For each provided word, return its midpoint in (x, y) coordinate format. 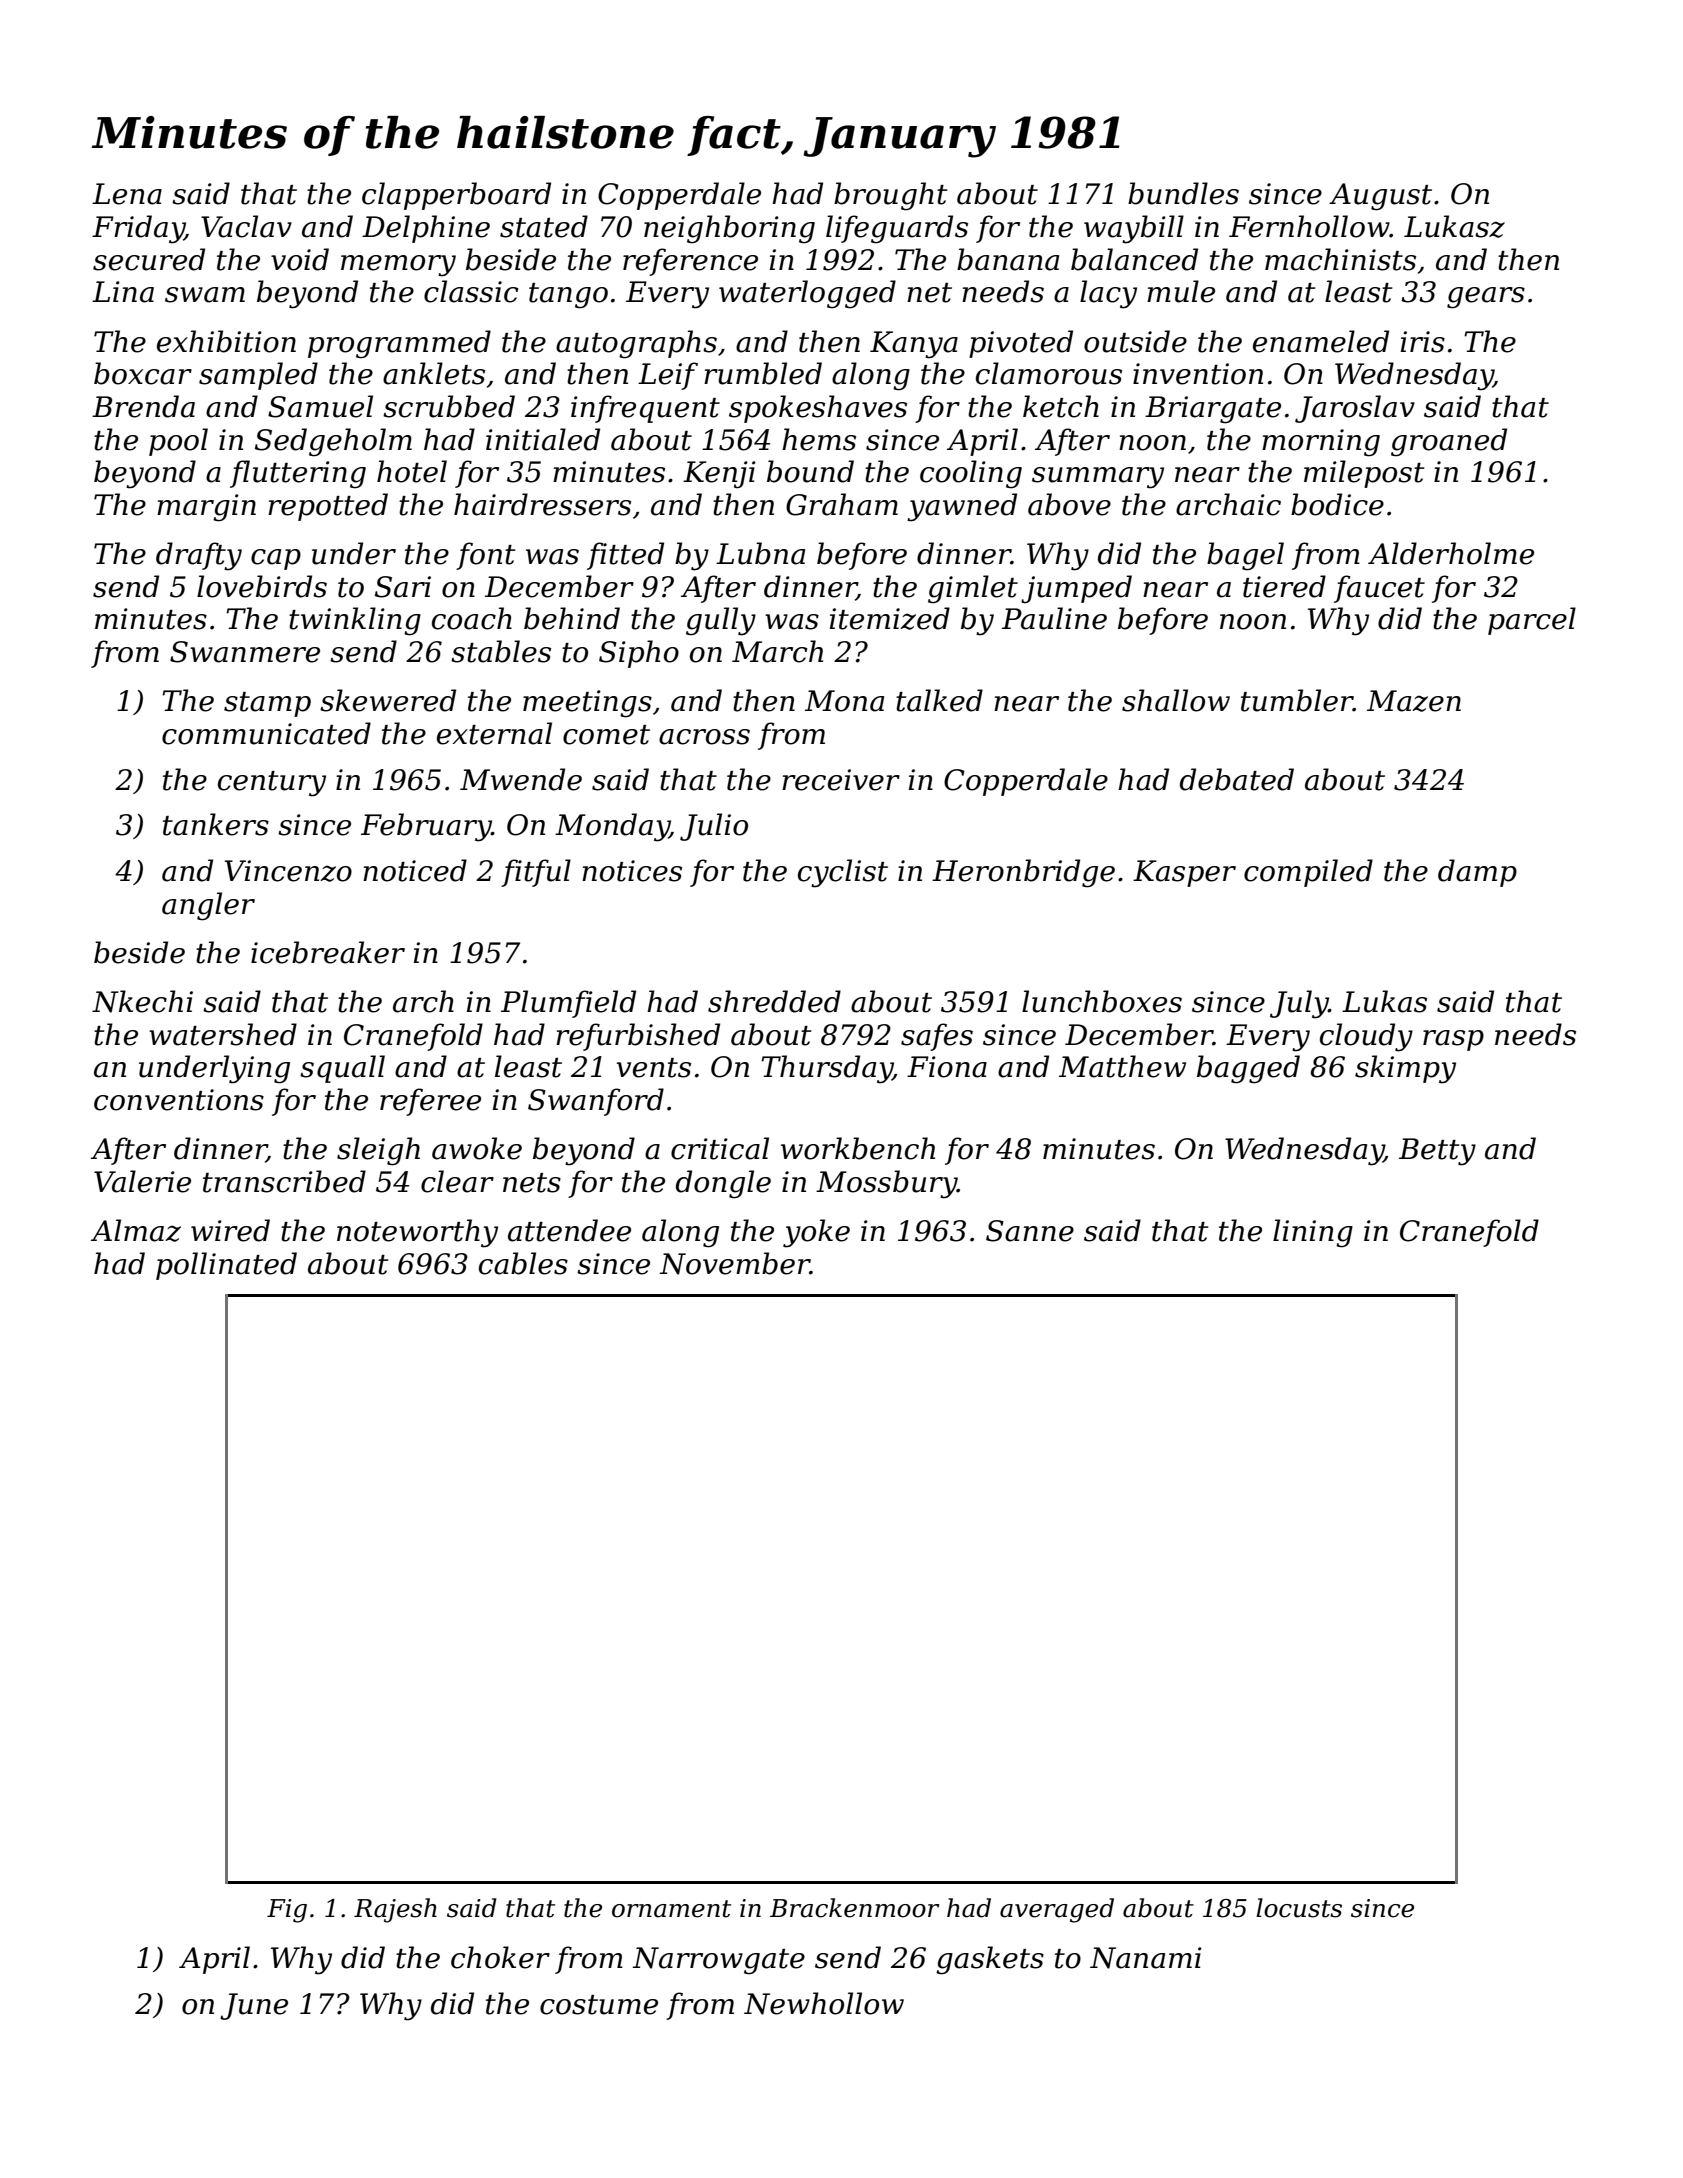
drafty (199, 556)
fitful (536, 873)
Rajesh (395, 1910)
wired (230, 1230)
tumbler (1297, 700)
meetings (587, 704)
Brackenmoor (854, 1908)
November (735, 1263)
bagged (1248, 1069)
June (254, 2006)
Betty (1437, 1152)
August (1380, 197)
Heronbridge (1023, 873)
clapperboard (456, 196)
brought (890, 196)
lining (1313, 1233)
